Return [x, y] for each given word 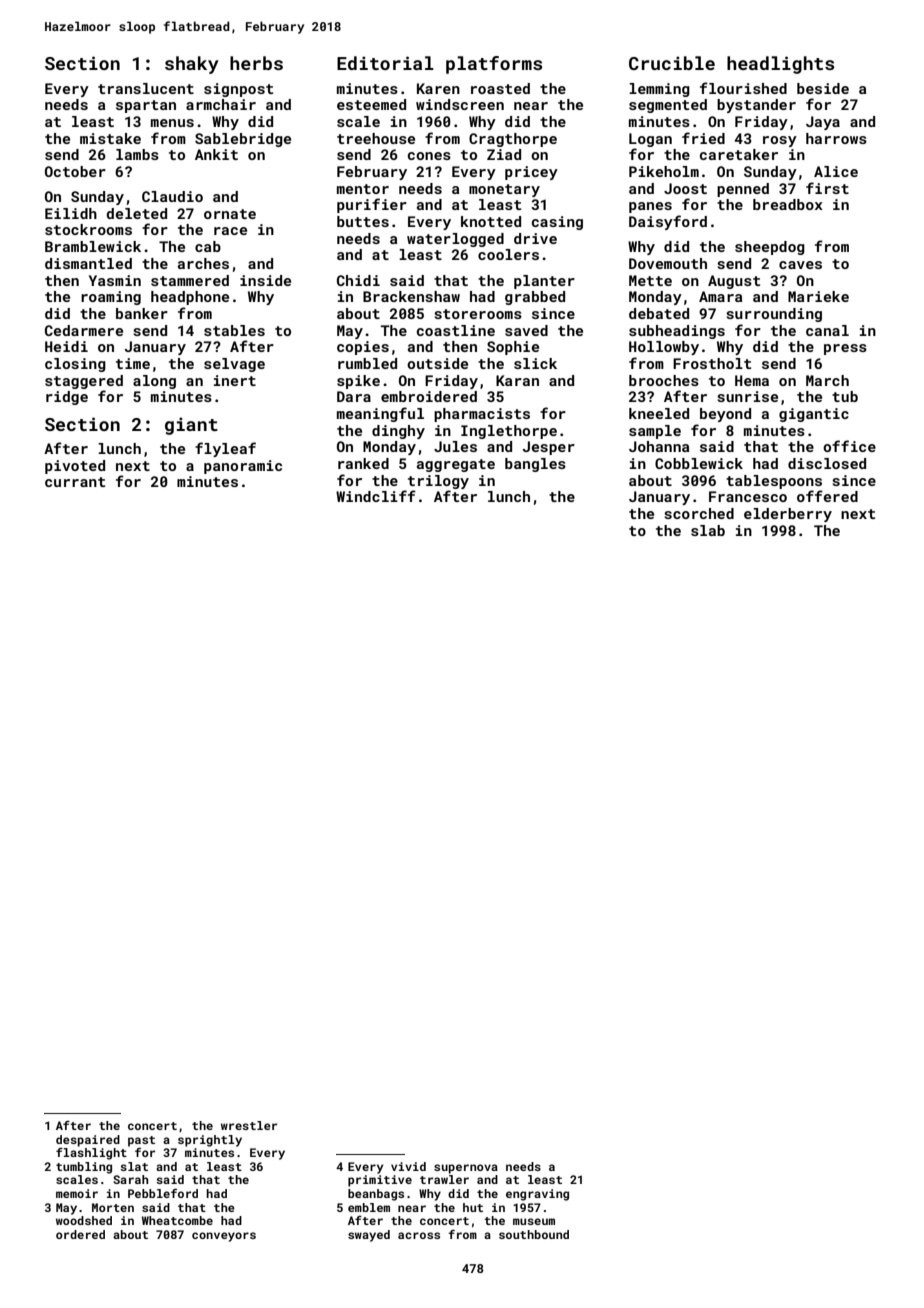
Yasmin [115, 280]
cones [429, 156]
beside [823, 88]
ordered [80, 1234]
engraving [537, 1195]
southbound [534, 1234]
